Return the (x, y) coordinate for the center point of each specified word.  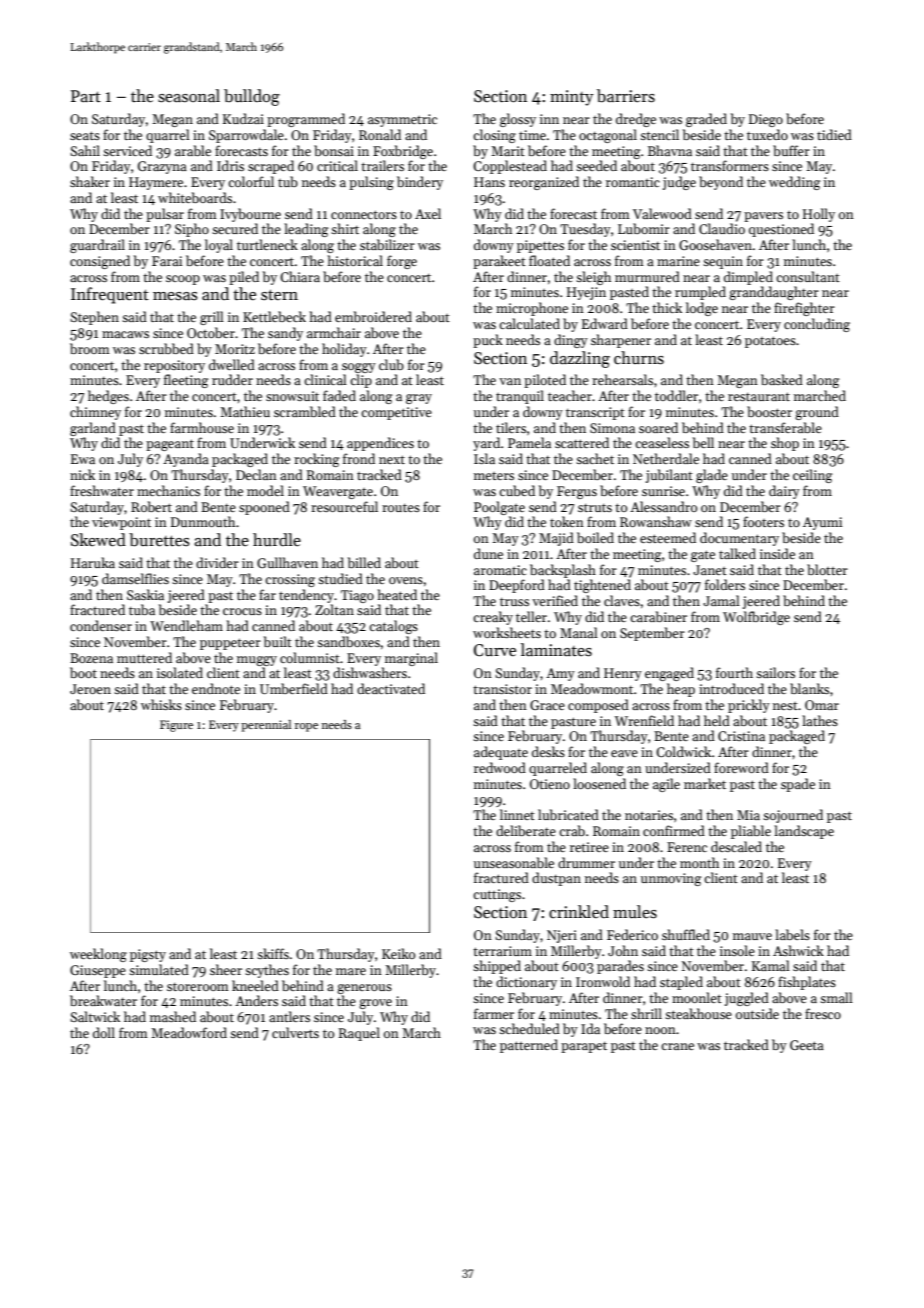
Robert (151, 506)
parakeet (499, 262)
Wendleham (186, 625)
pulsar (165, 215)
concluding (817, 325)
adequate (501, 753)
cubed (517, 490)
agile (666, 785)
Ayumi (822, 523)
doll (104, 1032)
